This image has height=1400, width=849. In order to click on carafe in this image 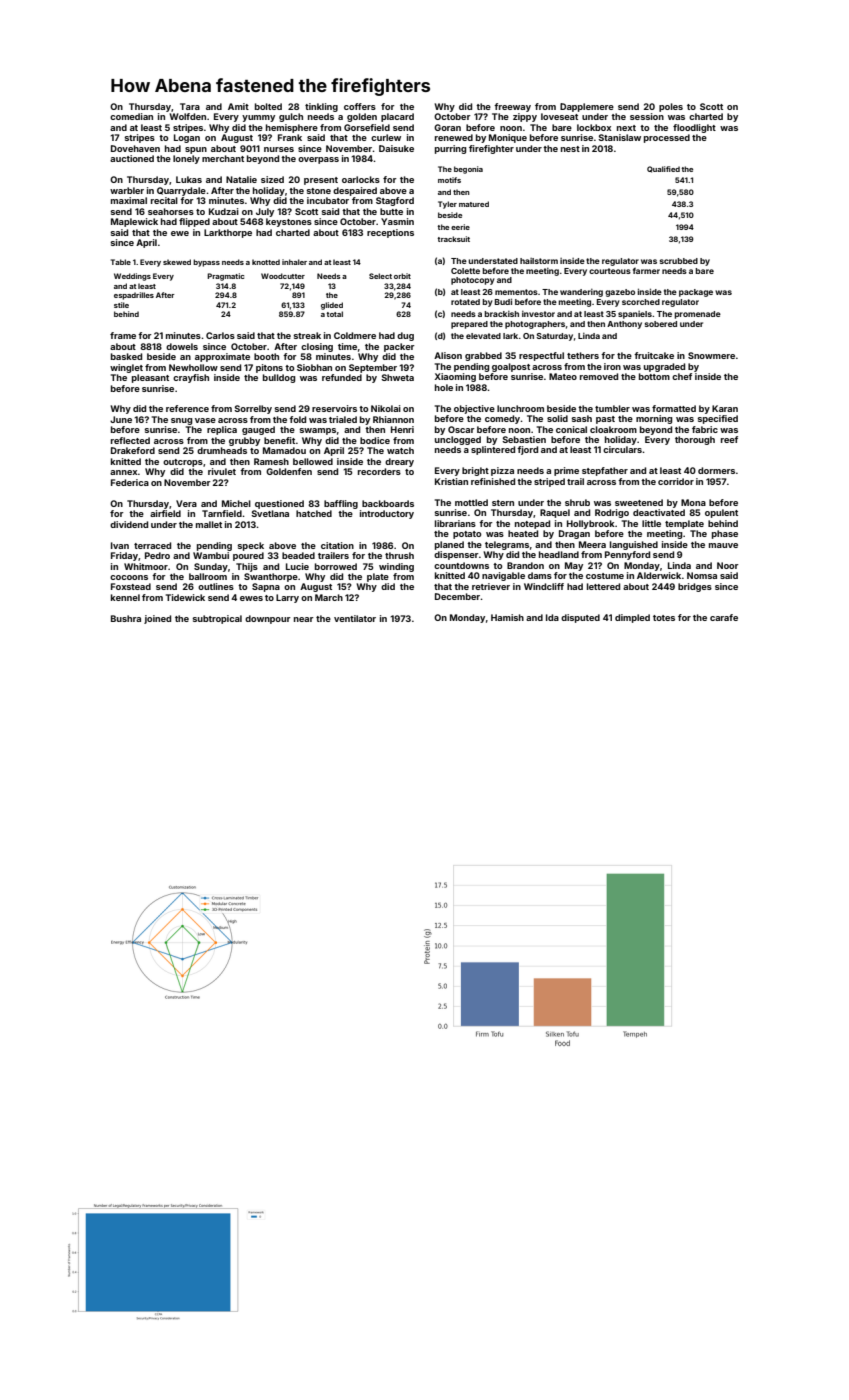, I will do `click(724, 617)`.
